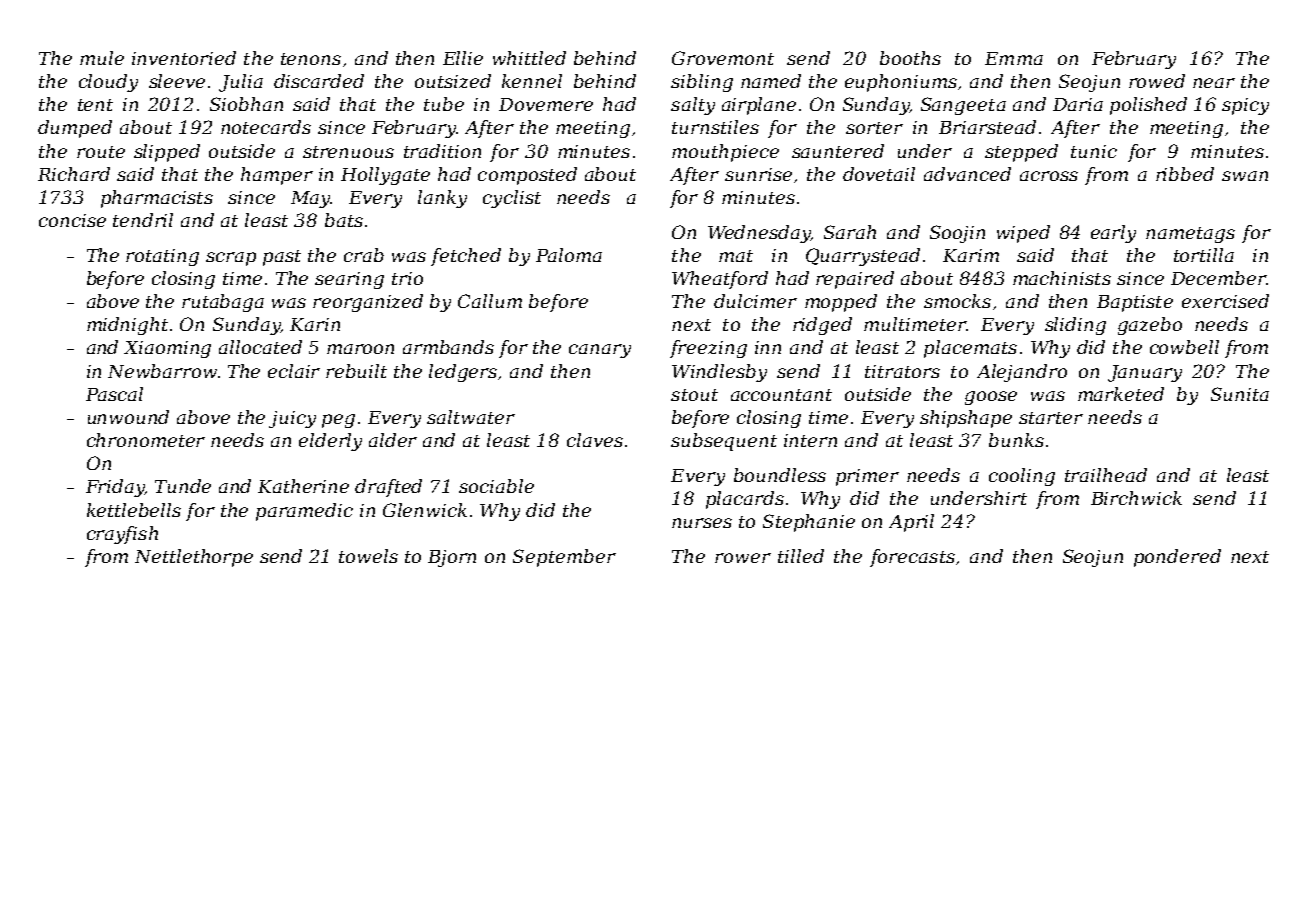  Describe the element at coordinates (971, 255) in the page. I see `Karim` at that location.
